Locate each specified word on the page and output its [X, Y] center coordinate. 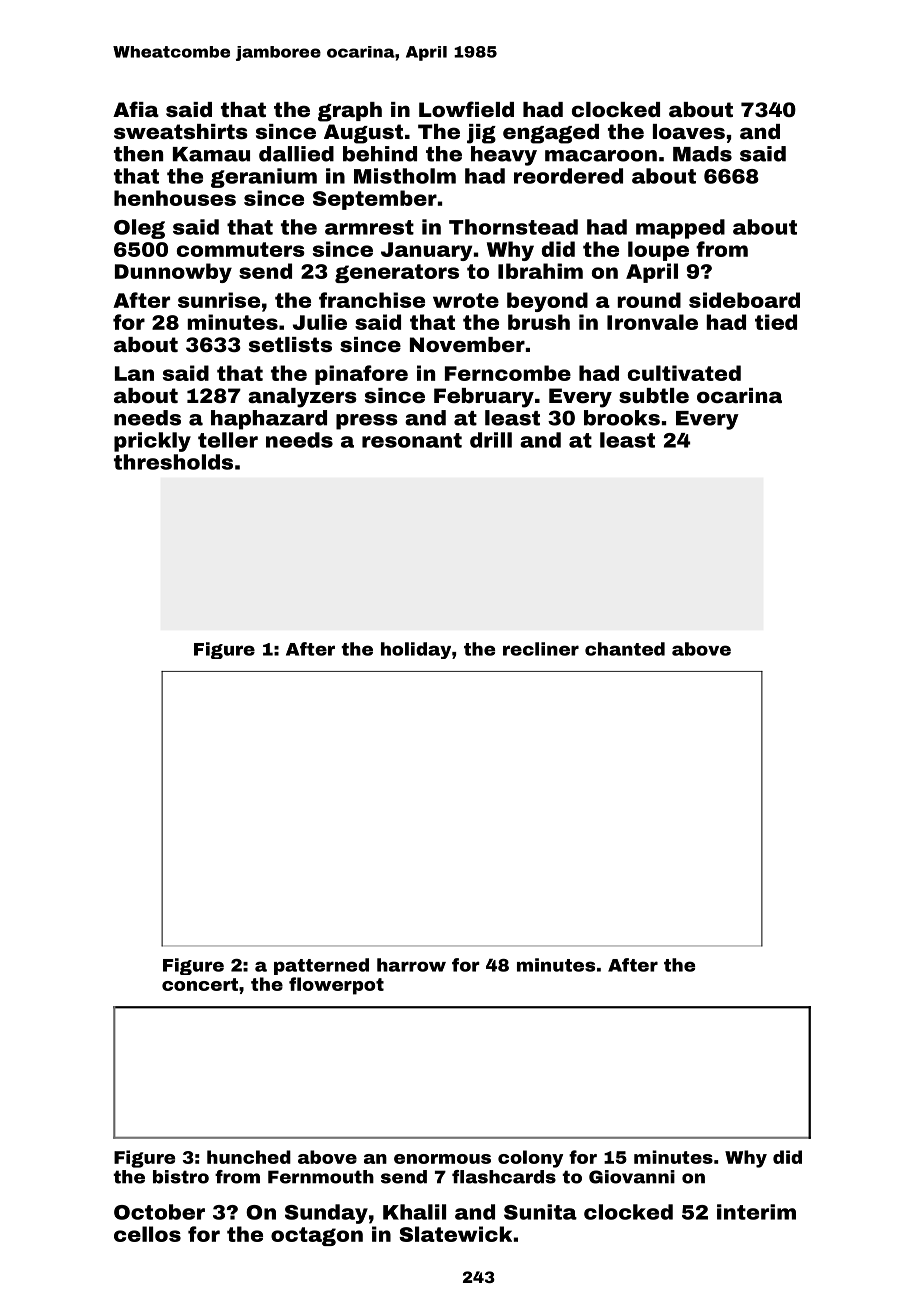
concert [200, 984]
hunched [249, 1157]
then [138, 154]
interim [756, 1212]
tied [776, 322]
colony [530, 1159]
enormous [442, 1159]
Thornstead [513, 227]
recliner [541, 649]
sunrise [219, 300]
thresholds [173, 462]
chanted [625, 649]
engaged [551, 134]
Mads [702, 154]
